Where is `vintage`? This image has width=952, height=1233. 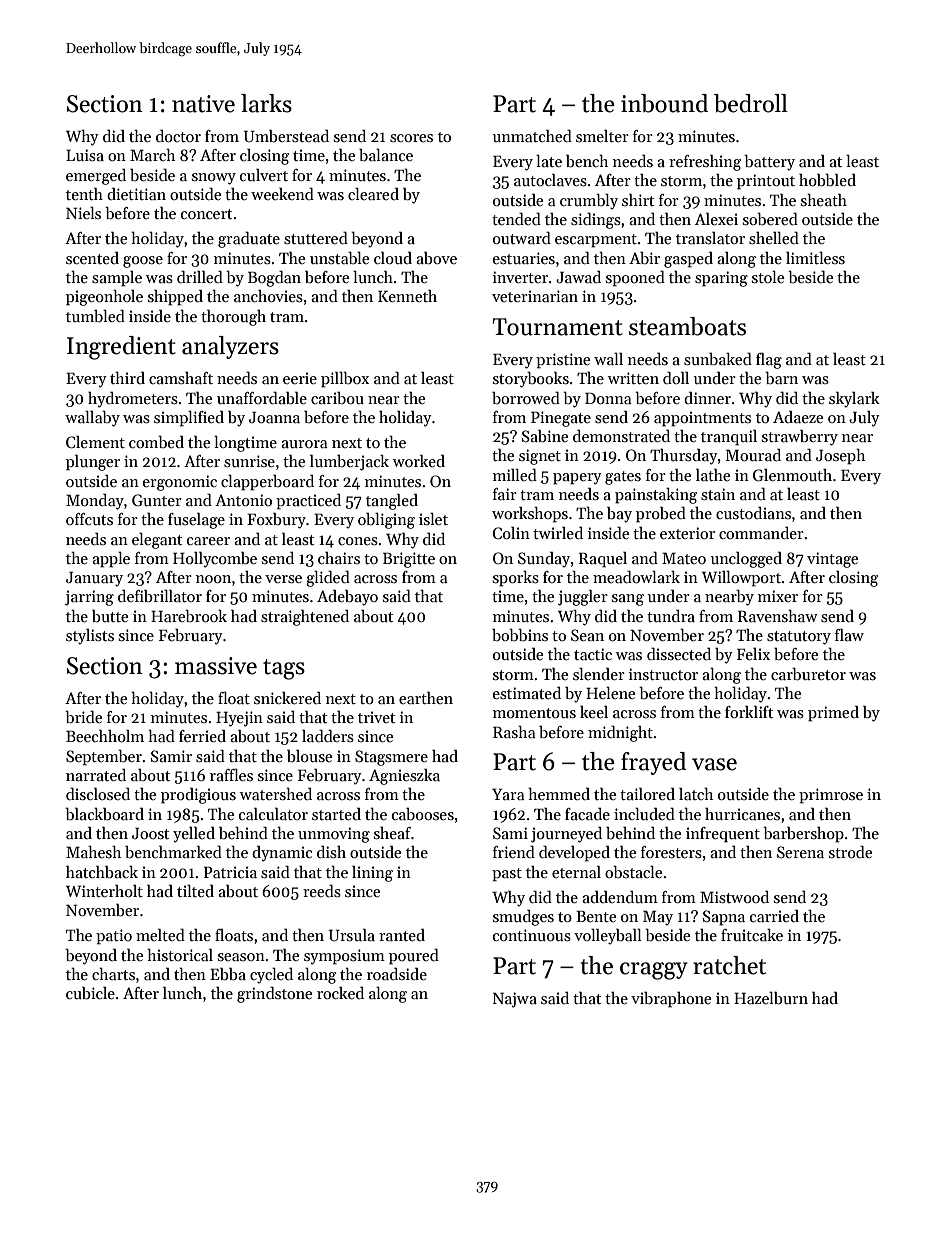
vintage is located at coordinates (832, 560).
